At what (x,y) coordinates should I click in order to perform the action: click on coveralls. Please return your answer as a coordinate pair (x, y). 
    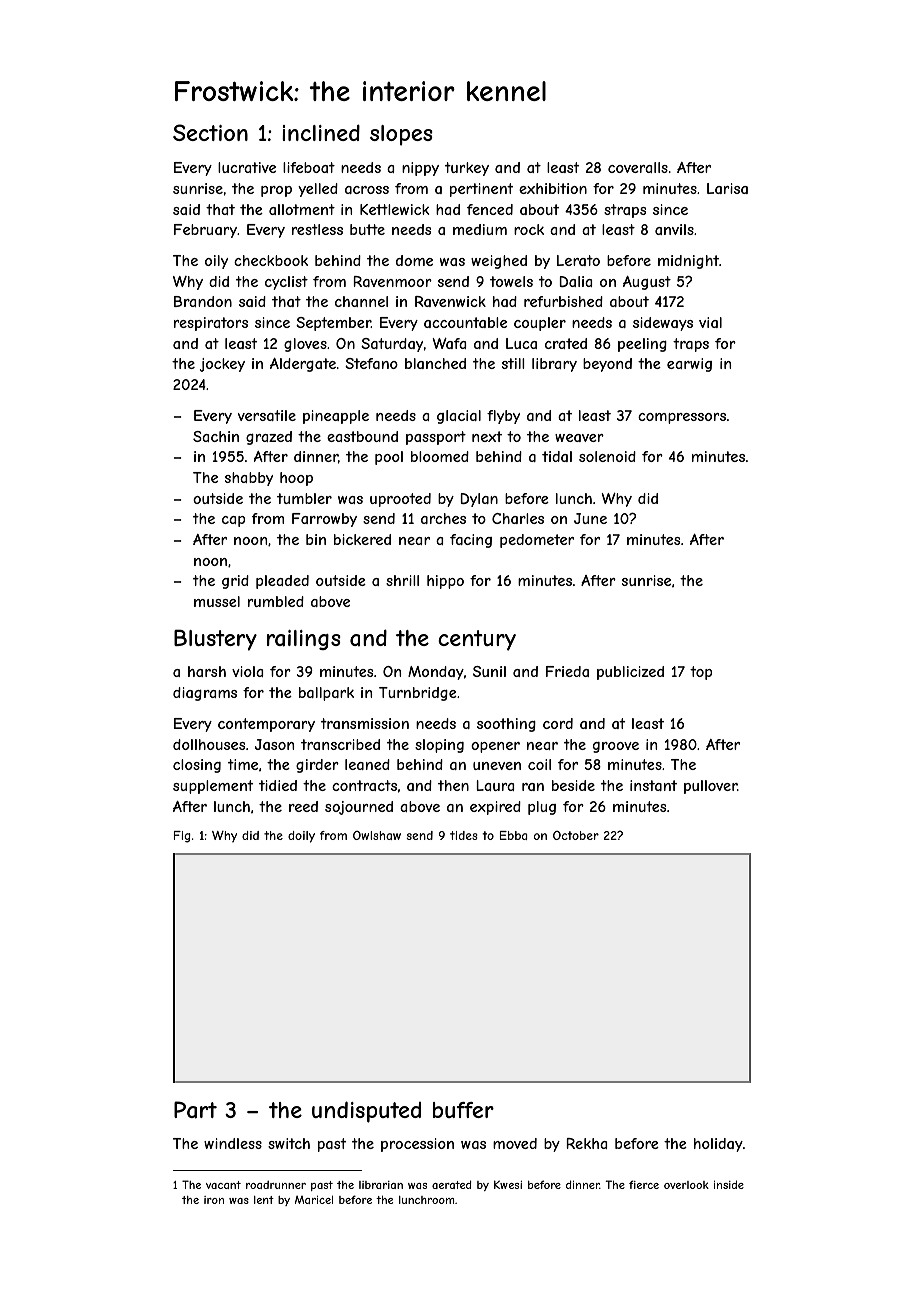
    Looking at the image, I should click on (638, 167).
